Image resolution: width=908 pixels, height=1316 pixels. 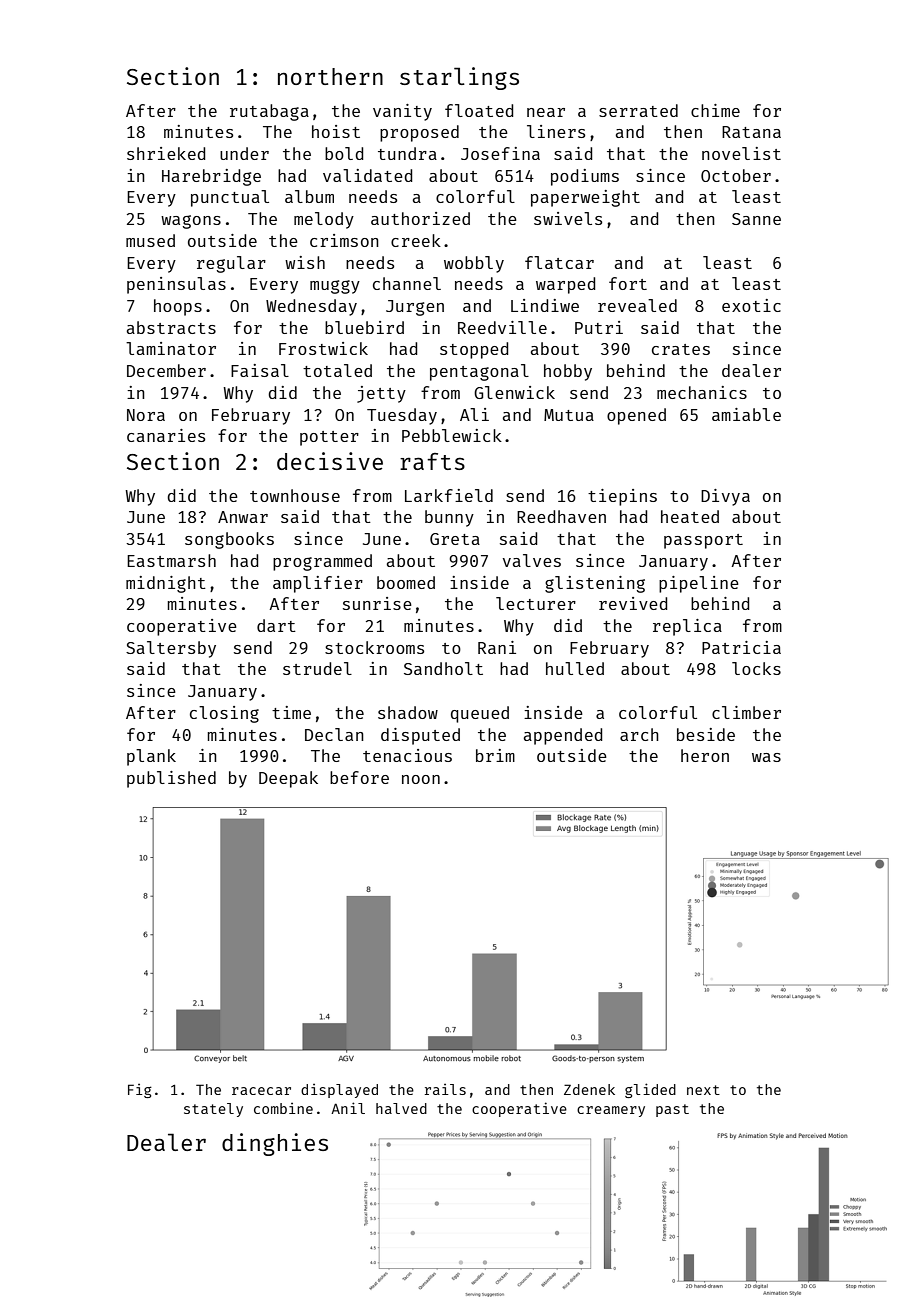 What do you see at coordinates (213, 1110) in the document?
I see `stately` at bounding box center [213, 1110].
